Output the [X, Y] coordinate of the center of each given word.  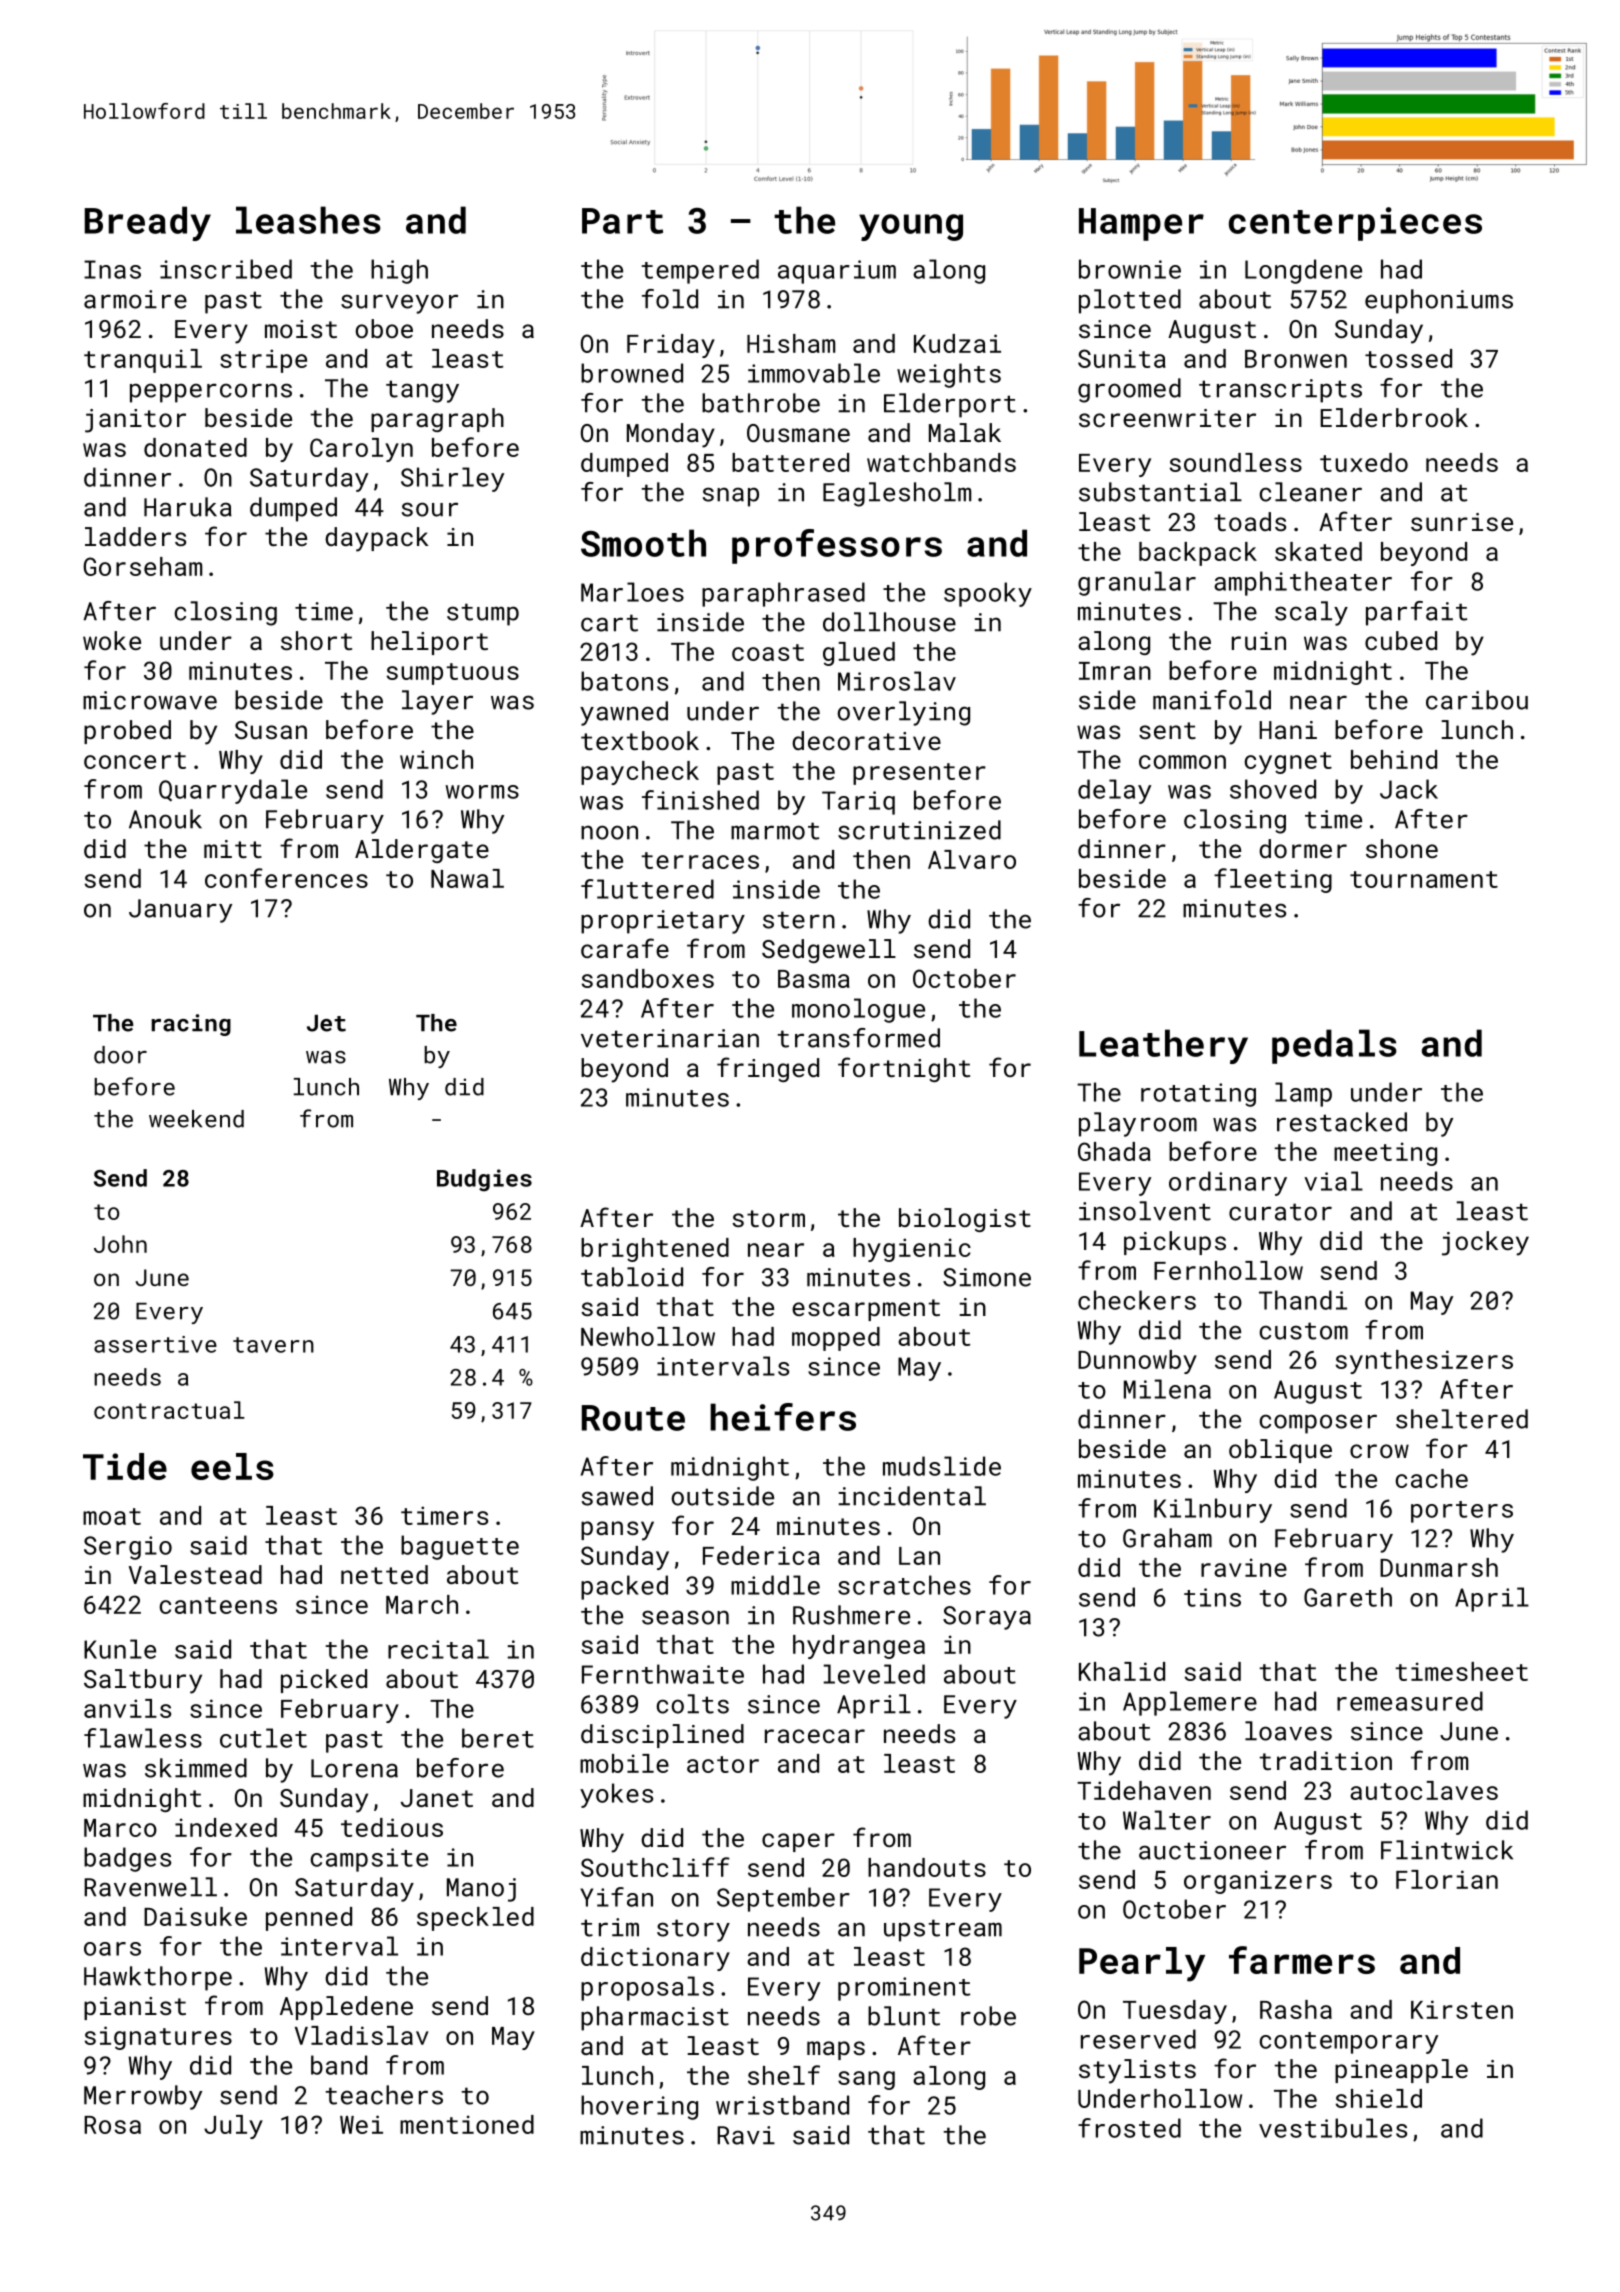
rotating [1198, 1095]
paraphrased [783, 594]
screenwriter [1167, 418]
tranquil [143, 361]
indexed [226, 1827]
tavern [273, 1345]
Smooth [643, 543]
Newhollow [648, 1336]
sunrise [1462, 522]
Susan [271, 730]
